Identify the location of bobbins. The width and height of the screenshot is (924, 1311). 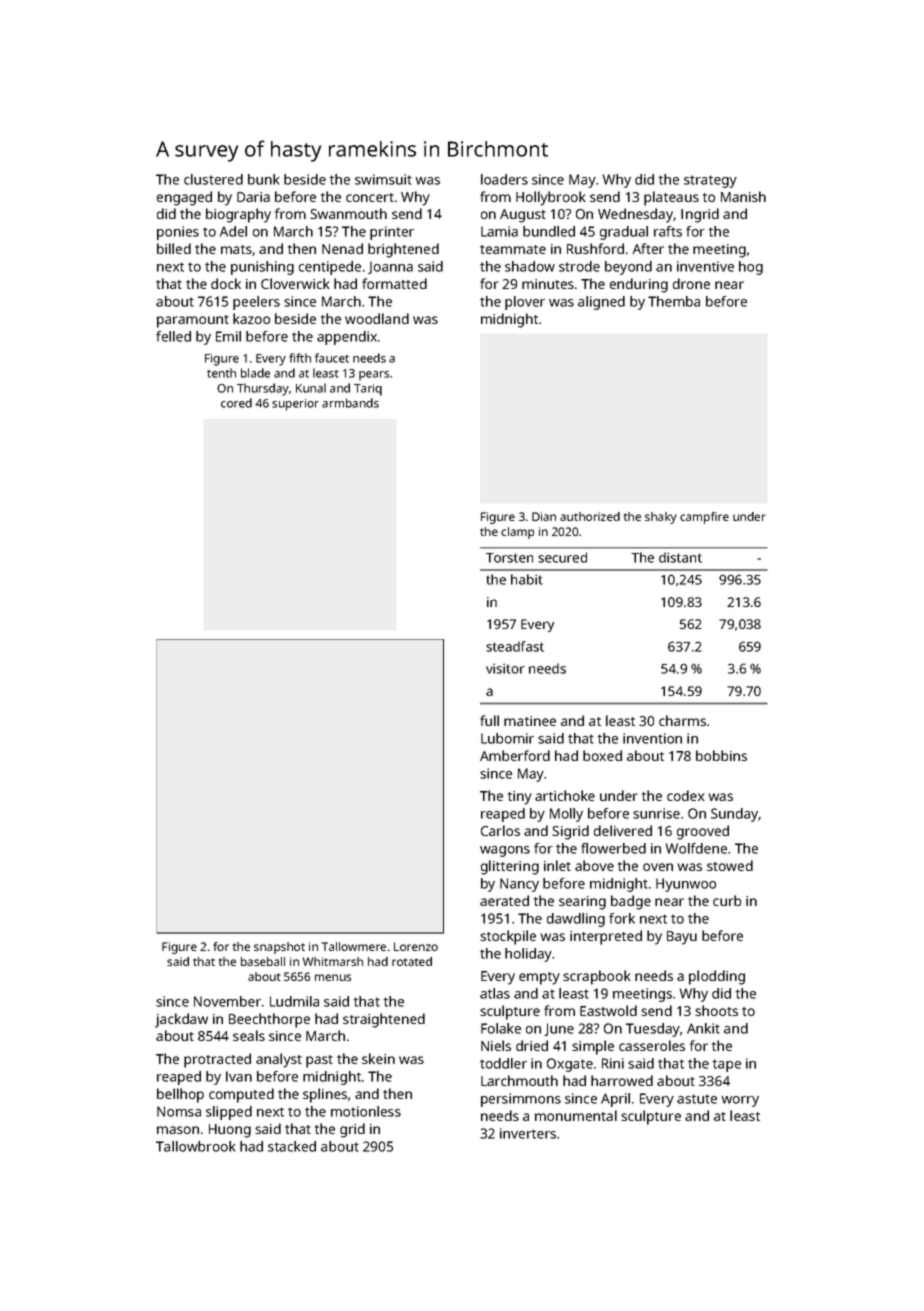
(721, 755).
